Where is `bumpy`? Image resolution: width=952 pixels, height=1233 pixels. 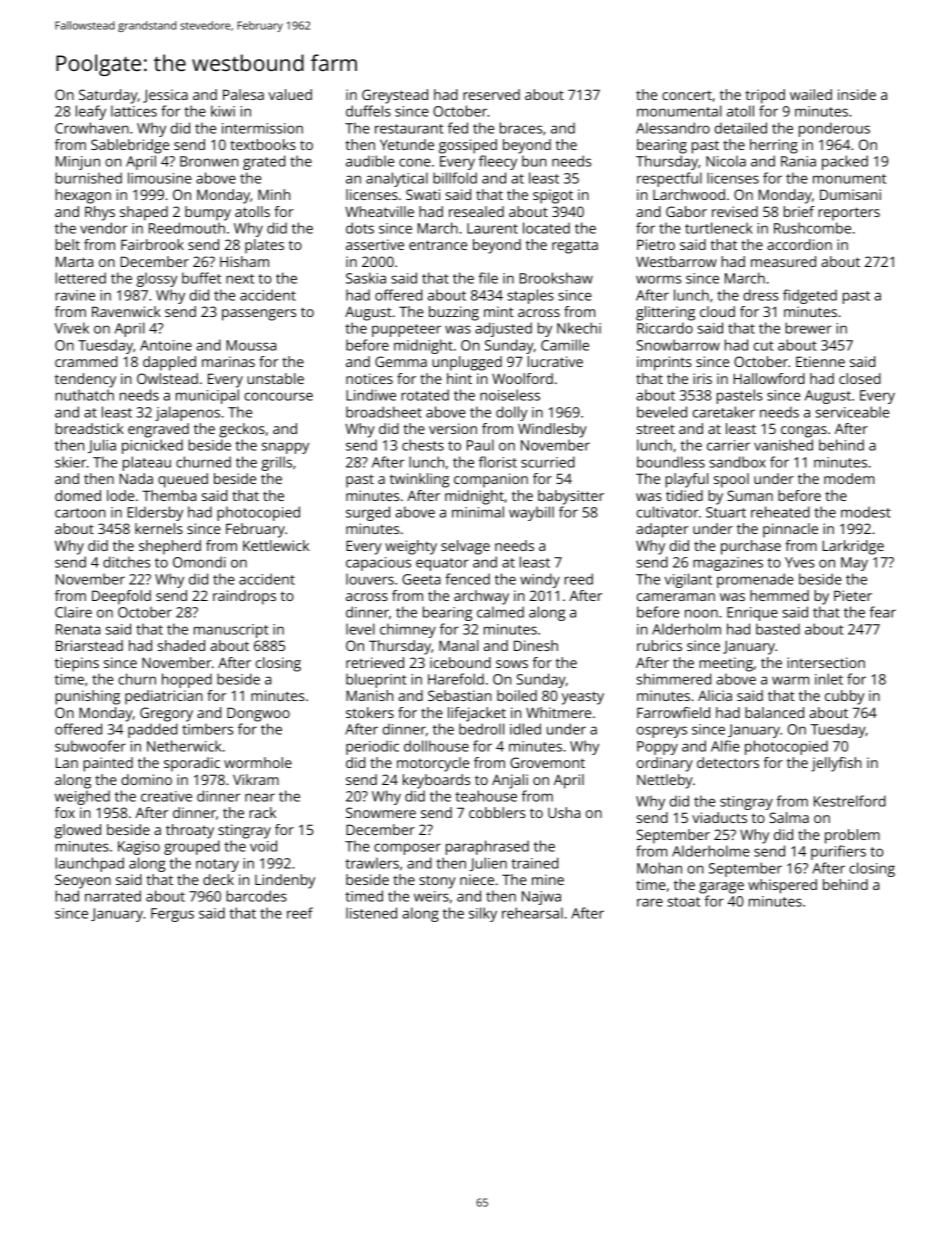
bumpy is located at coordinates (208, 213).
